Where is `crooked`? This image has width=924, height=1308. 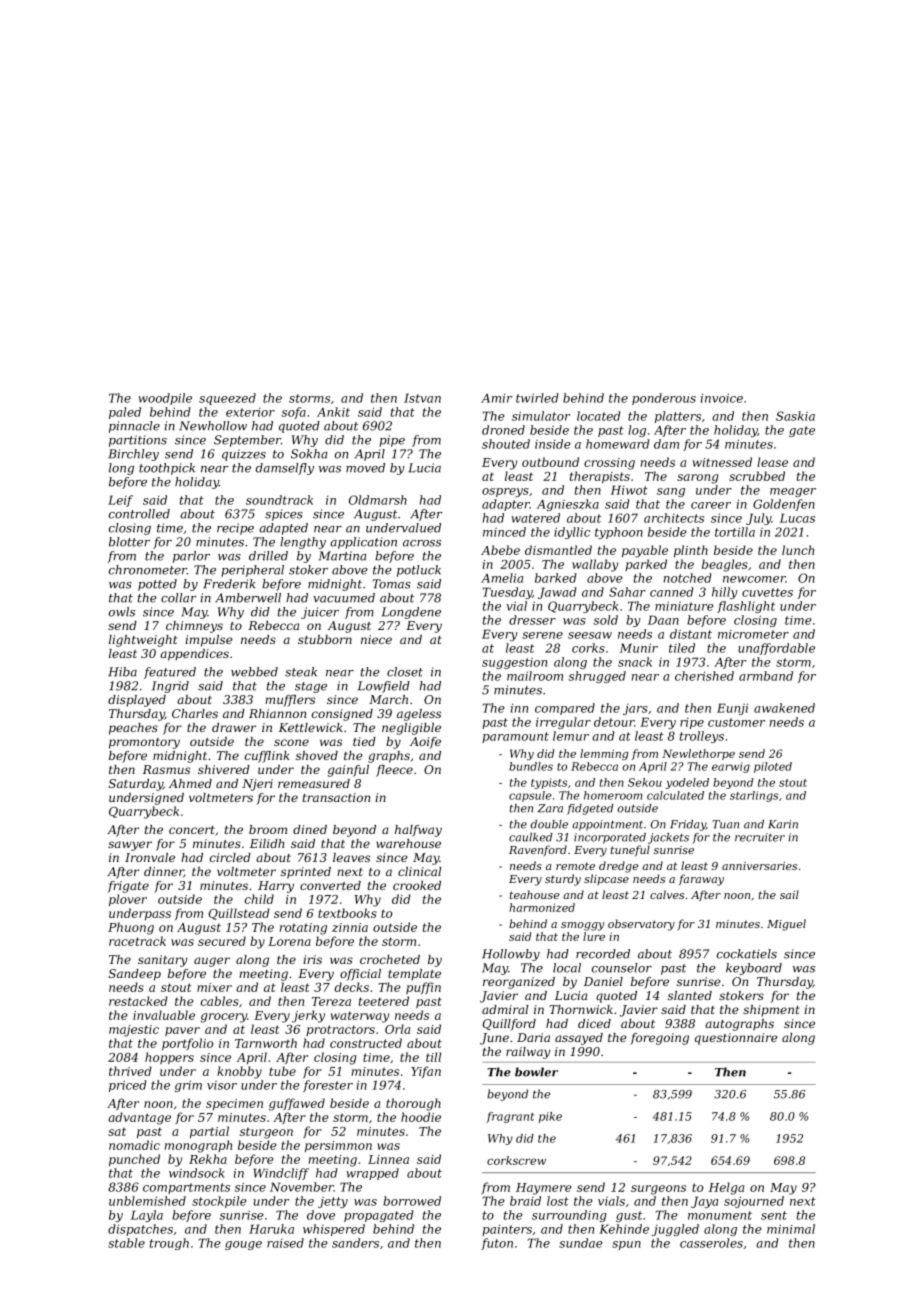 crooked is located at coordinates (417, 885).
